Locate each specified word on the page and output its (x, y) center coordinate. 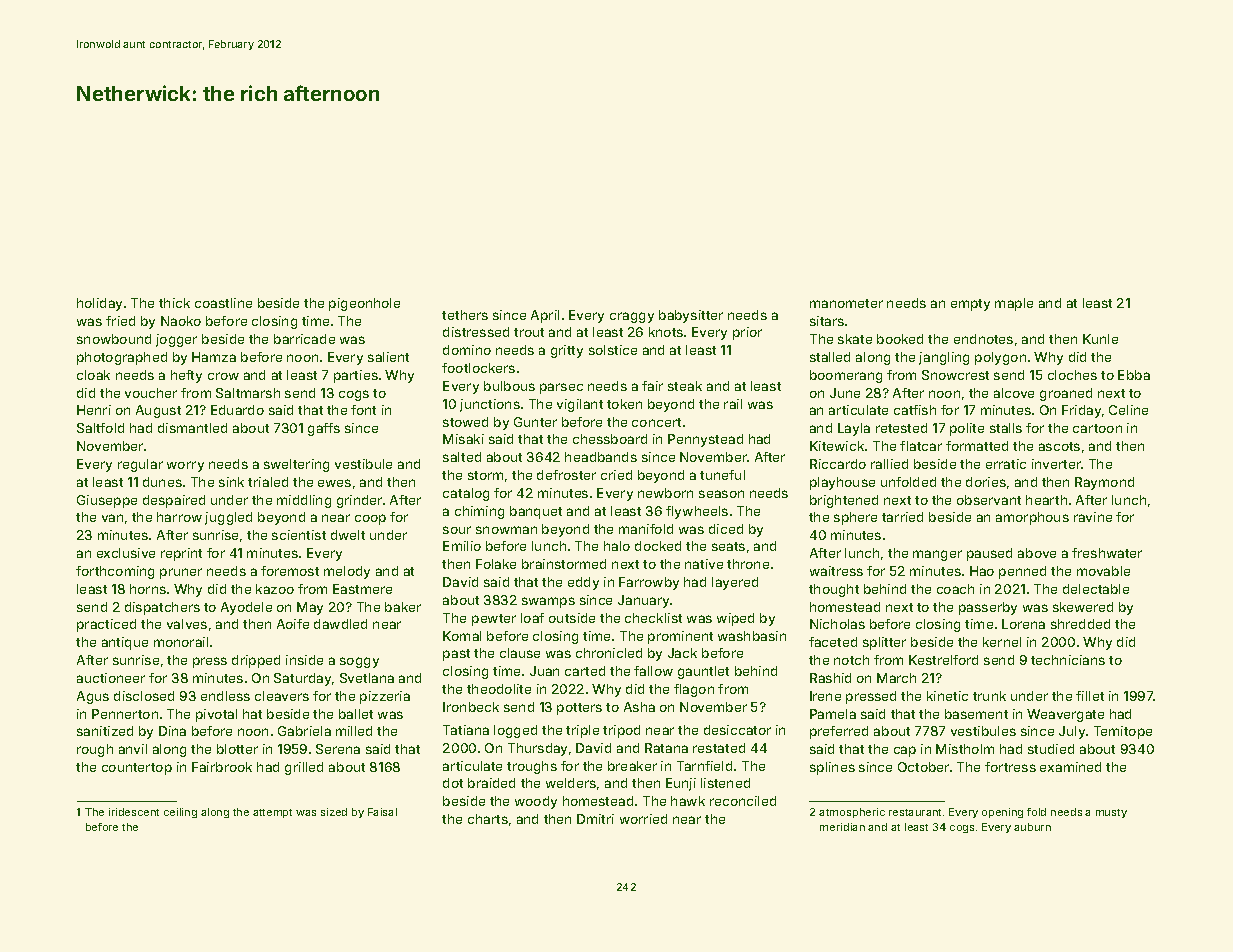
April (545, 316)
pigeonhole (364, 304)
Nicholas (837, 624)
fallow (653, 671)
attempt (272, 813)
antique (125, 643)
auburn (1032, 827)
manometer (846, 303)
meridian (842, 827)
